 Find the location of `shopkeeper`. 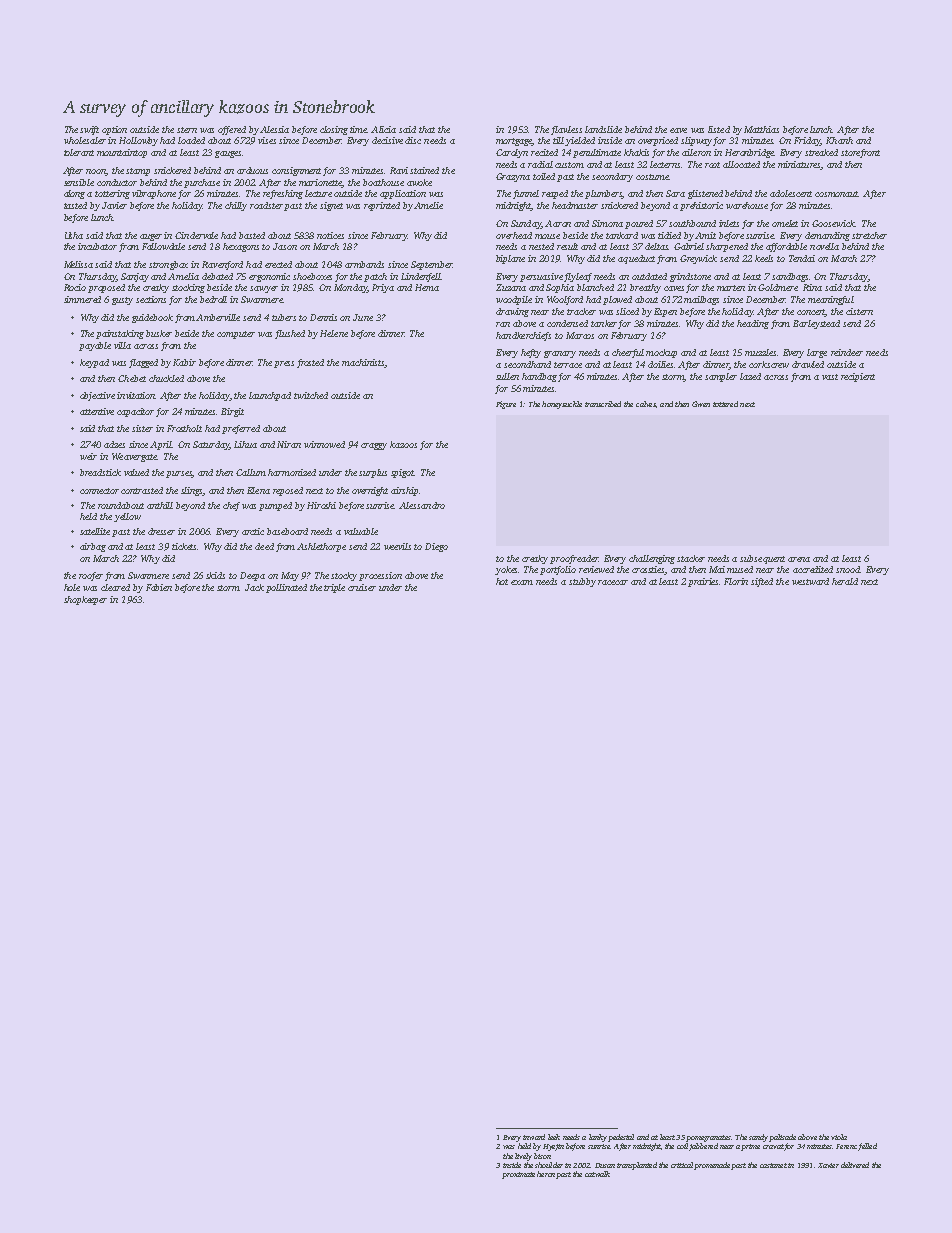

shopkeeper is located at coordinates (85, 600).
